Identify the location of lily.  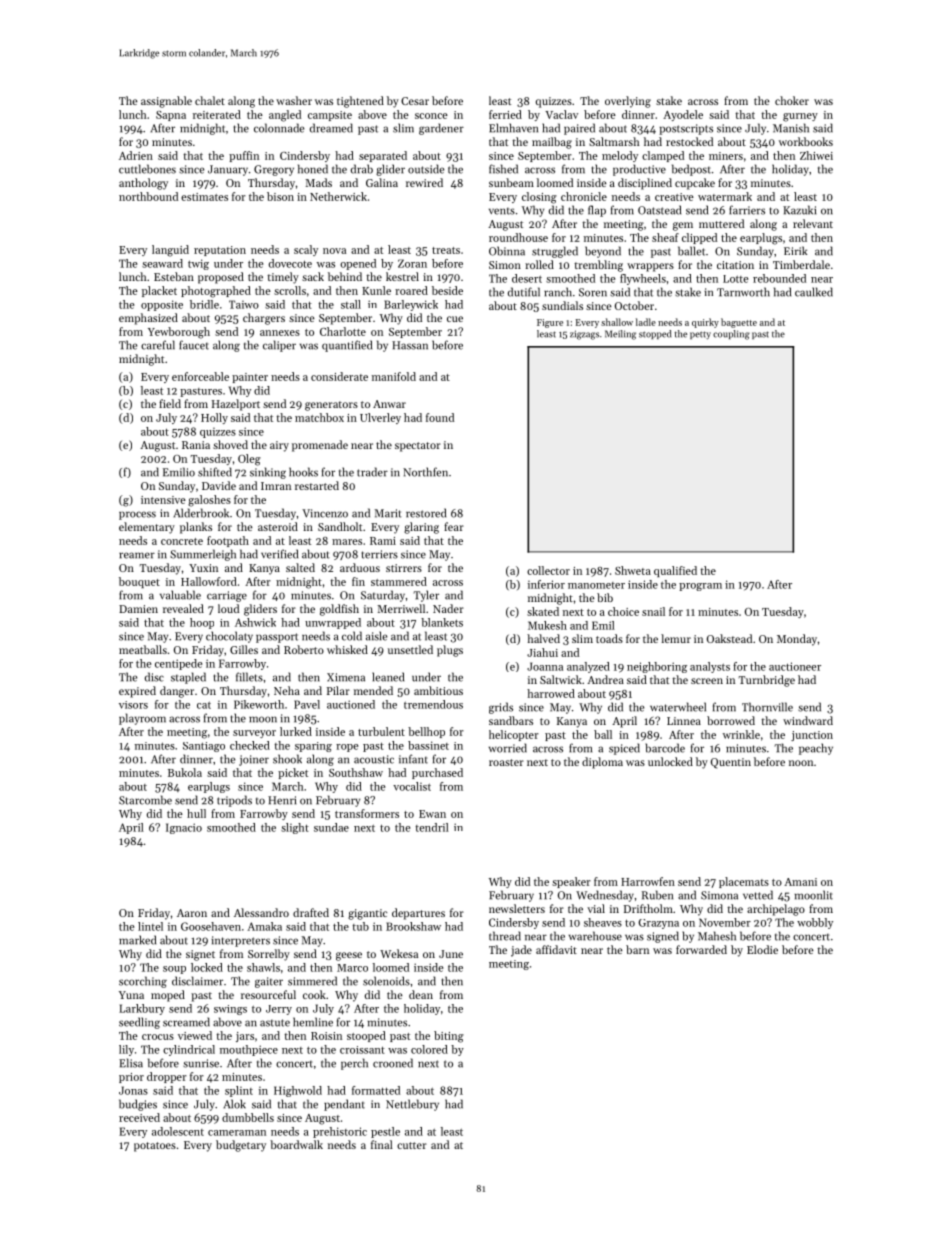
(126, 1050).
